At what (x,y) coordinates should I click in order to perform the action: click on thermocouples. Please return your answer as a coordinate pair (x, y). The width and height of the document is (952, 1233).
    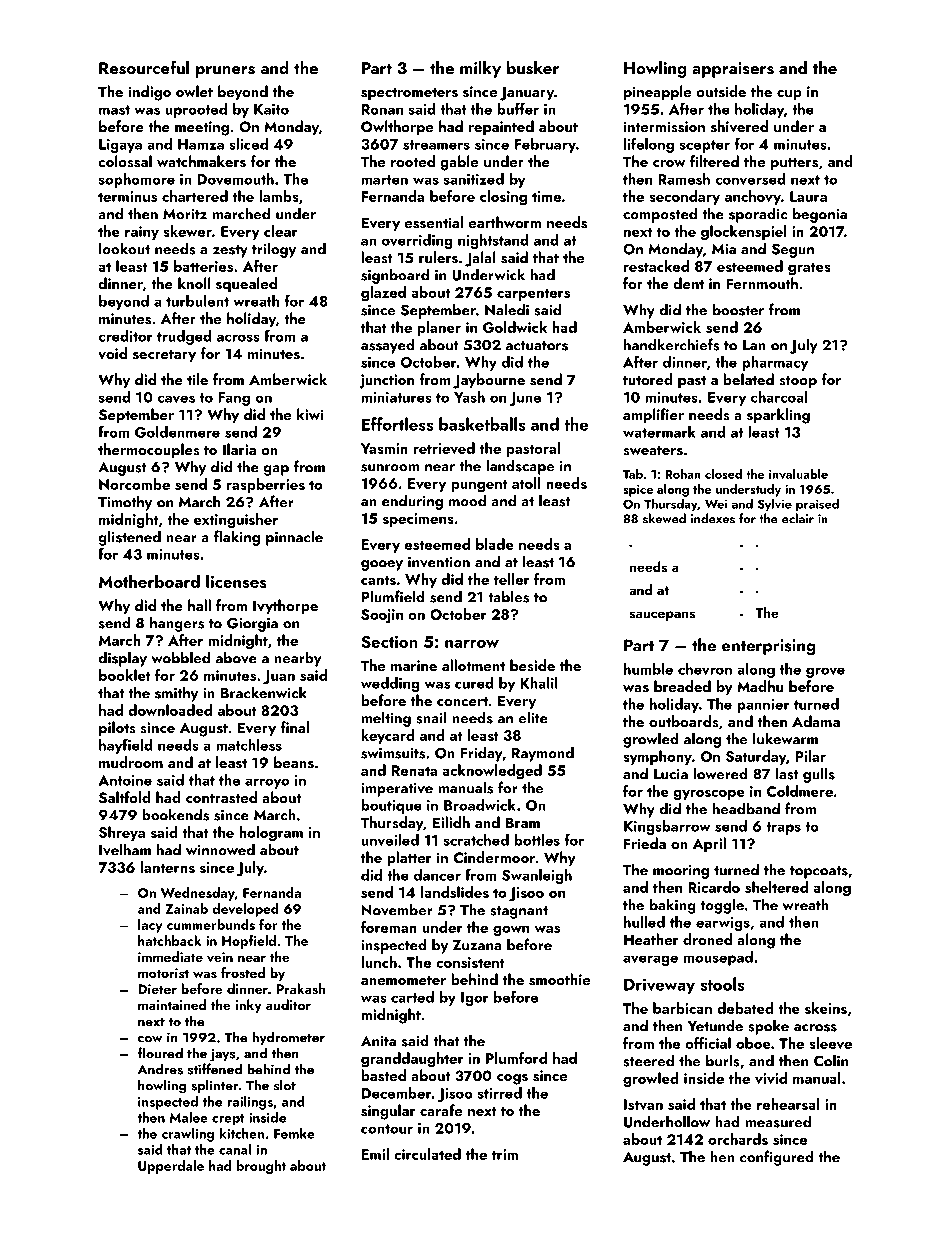
    Looking at the image, I should click on (149, 451).
